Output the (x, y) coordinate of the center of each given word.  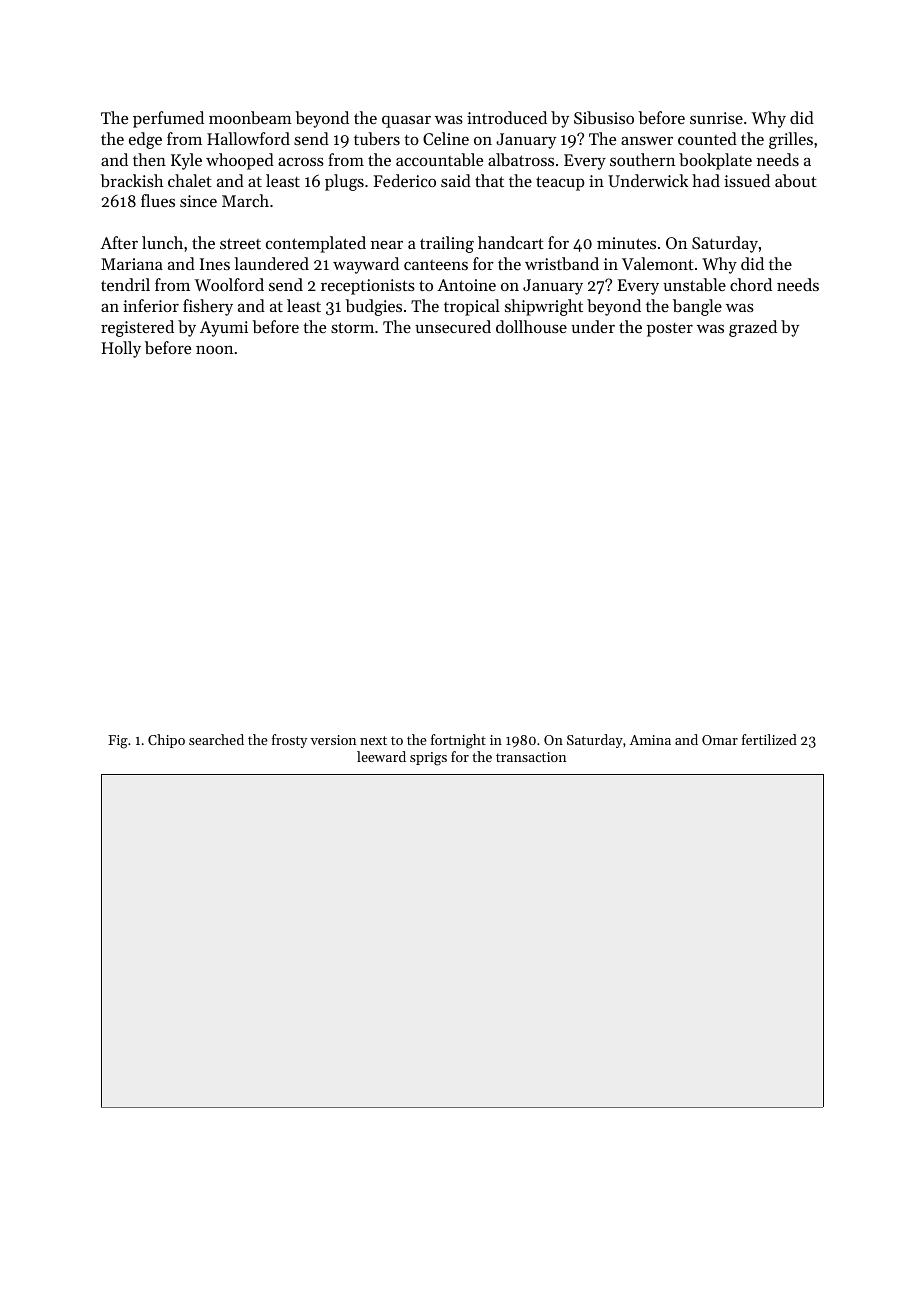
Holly (121, 349)
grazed (753, 328)
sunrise (716, 118)
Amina (650, 740)
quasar (406, 121)
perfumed (168, 119)
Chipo (166, 741)
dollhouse (531, 326)
